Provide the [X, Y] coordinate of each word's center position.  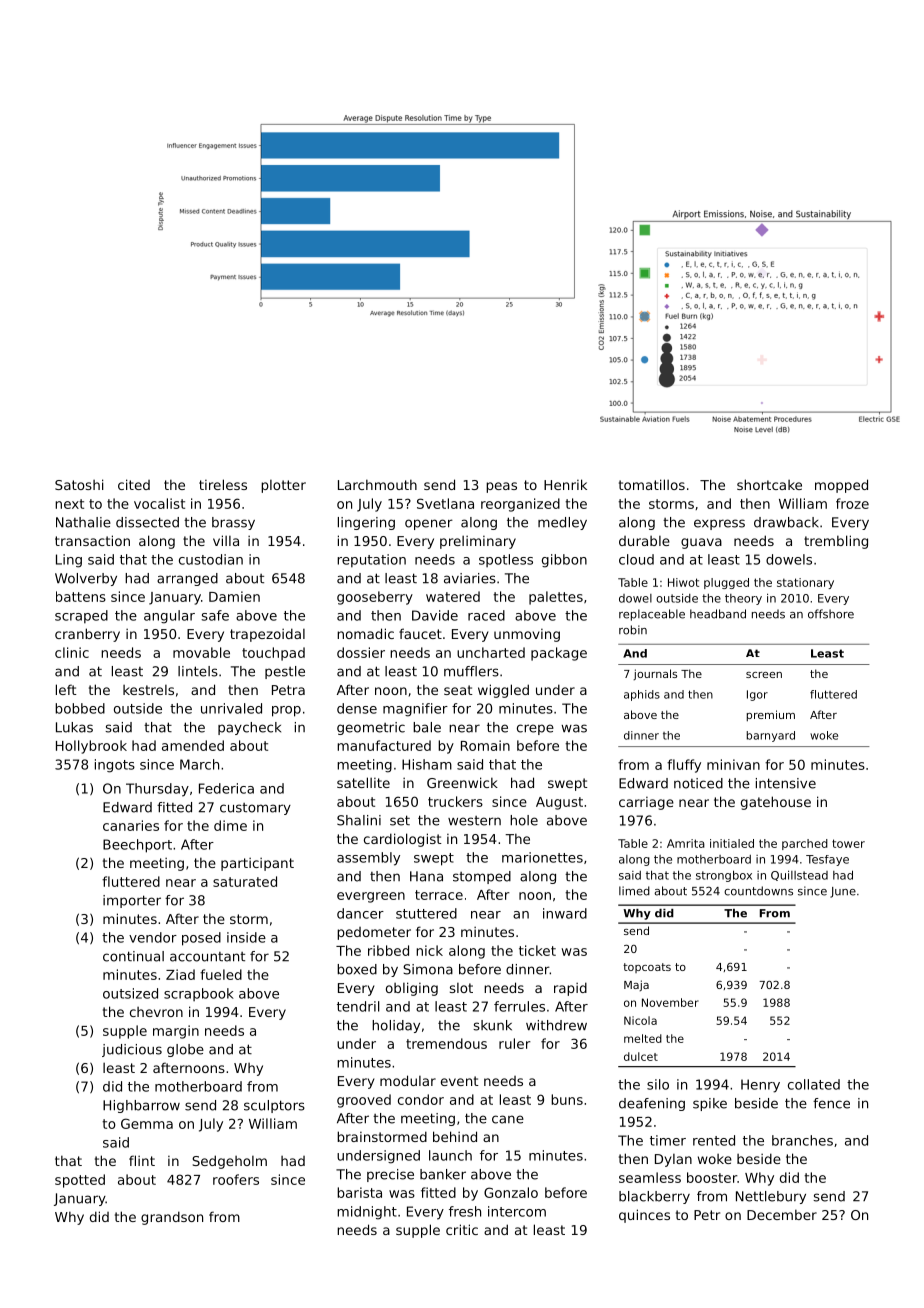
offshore [831, 614]
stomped [482, 877]
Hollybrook [91, 747]
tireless [223, 484]
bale [427, 727]
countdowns [758, 891]
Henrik [565, 484]
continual [133, 956]
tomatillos [652, 484]
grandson [172, 1218]
